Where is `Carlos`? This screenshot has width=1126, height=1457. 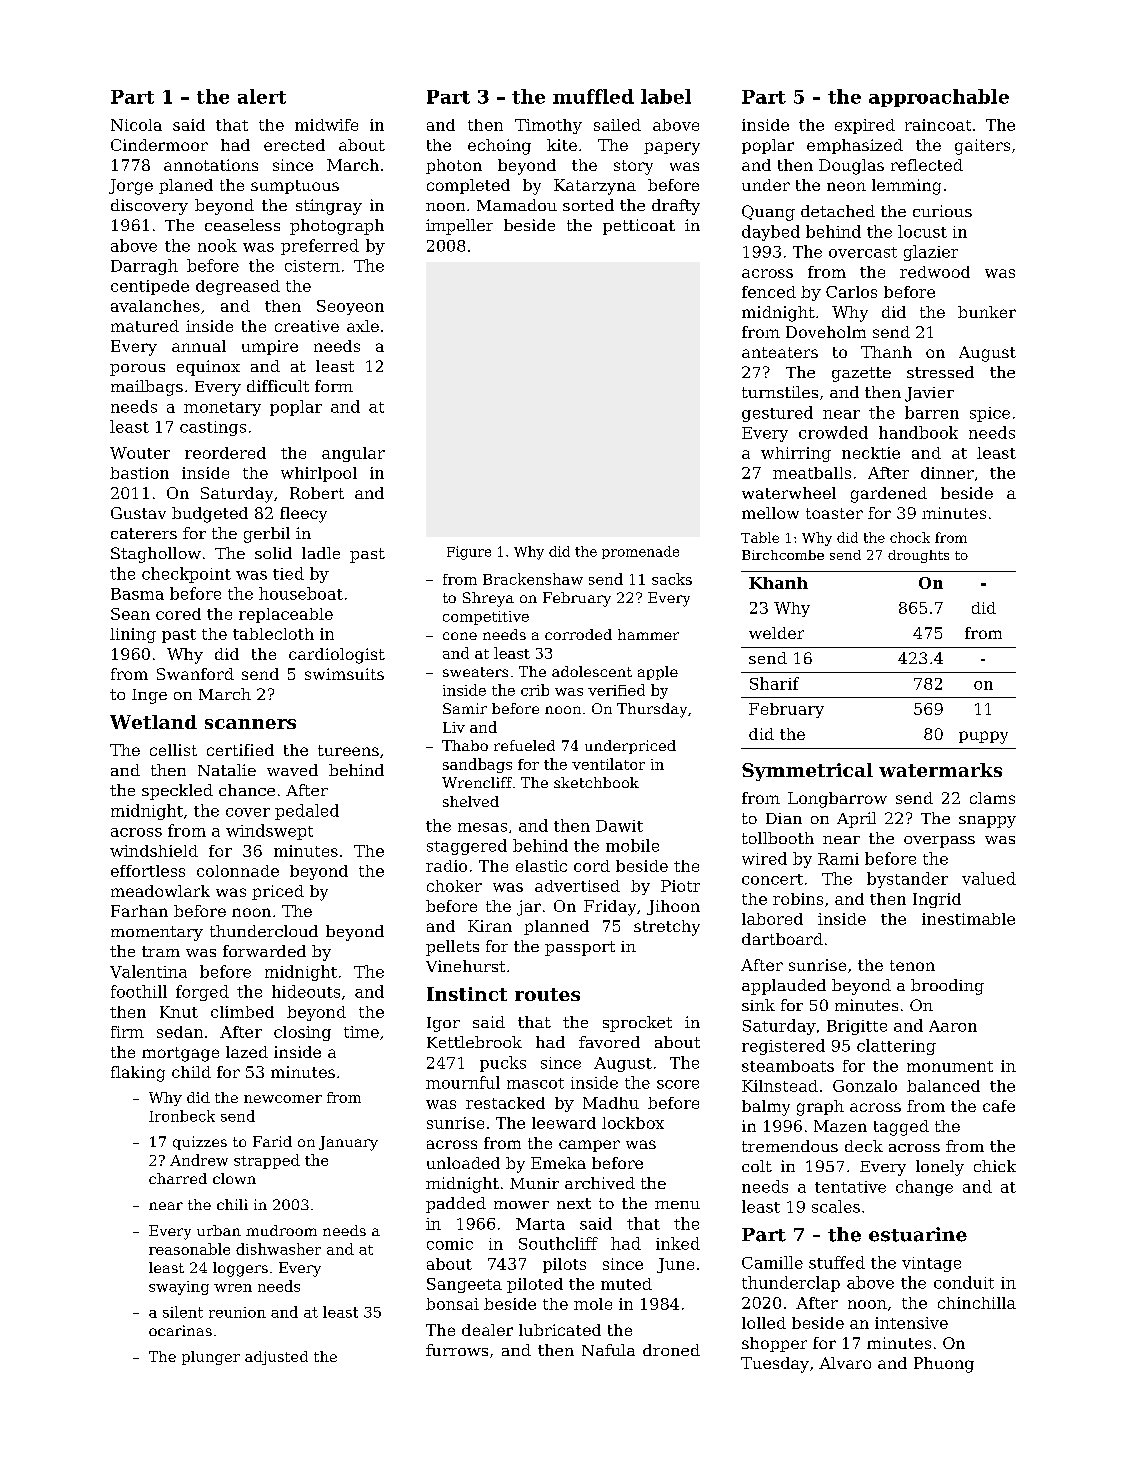
Carlos is located at coordinates (851, 292).
